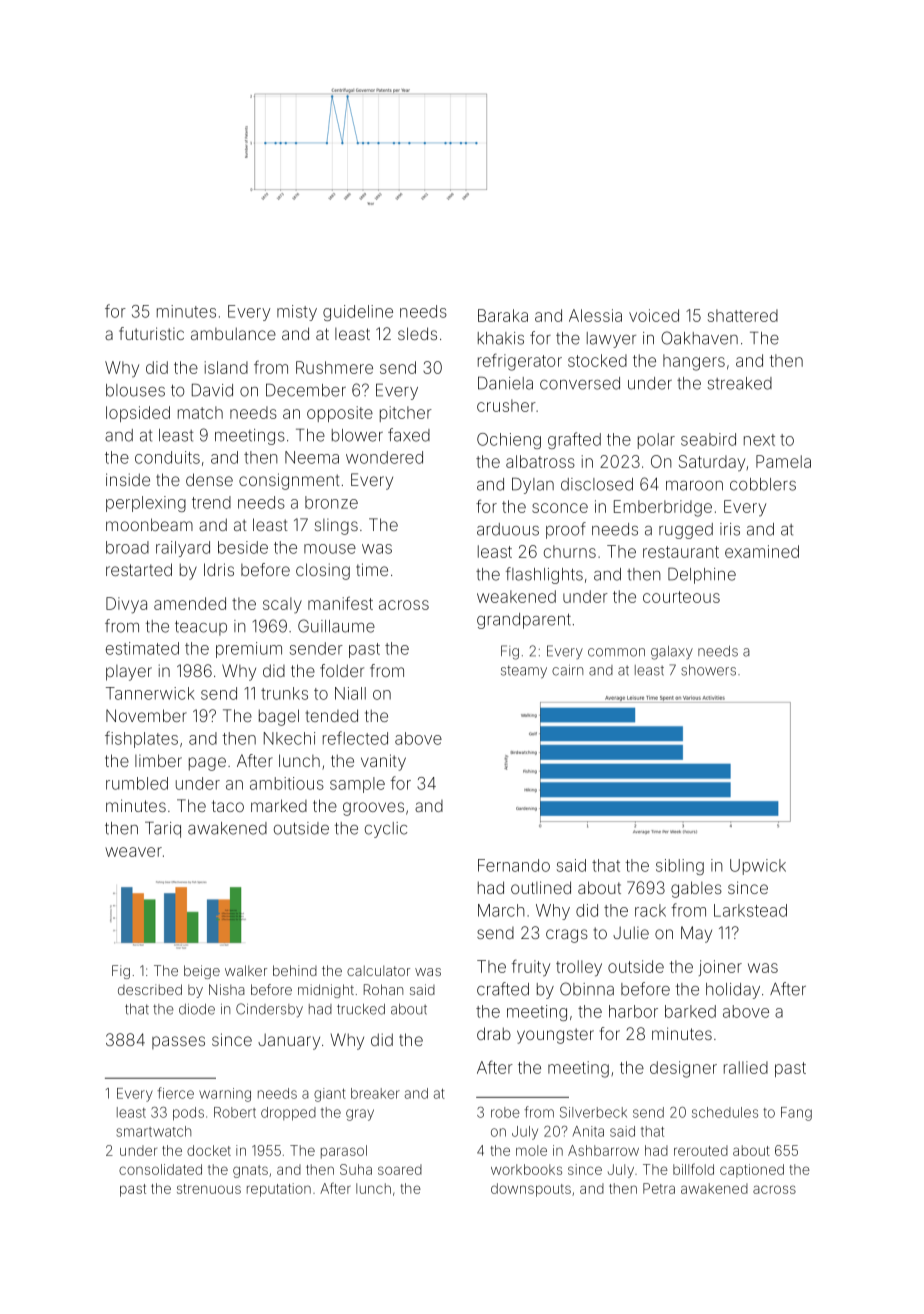 Image resolution: width=924 pixels, height=1314 pixels. What do you see at coordinates (246, 970) in the page?
I see `walker` at bounding box center [246, 970].
